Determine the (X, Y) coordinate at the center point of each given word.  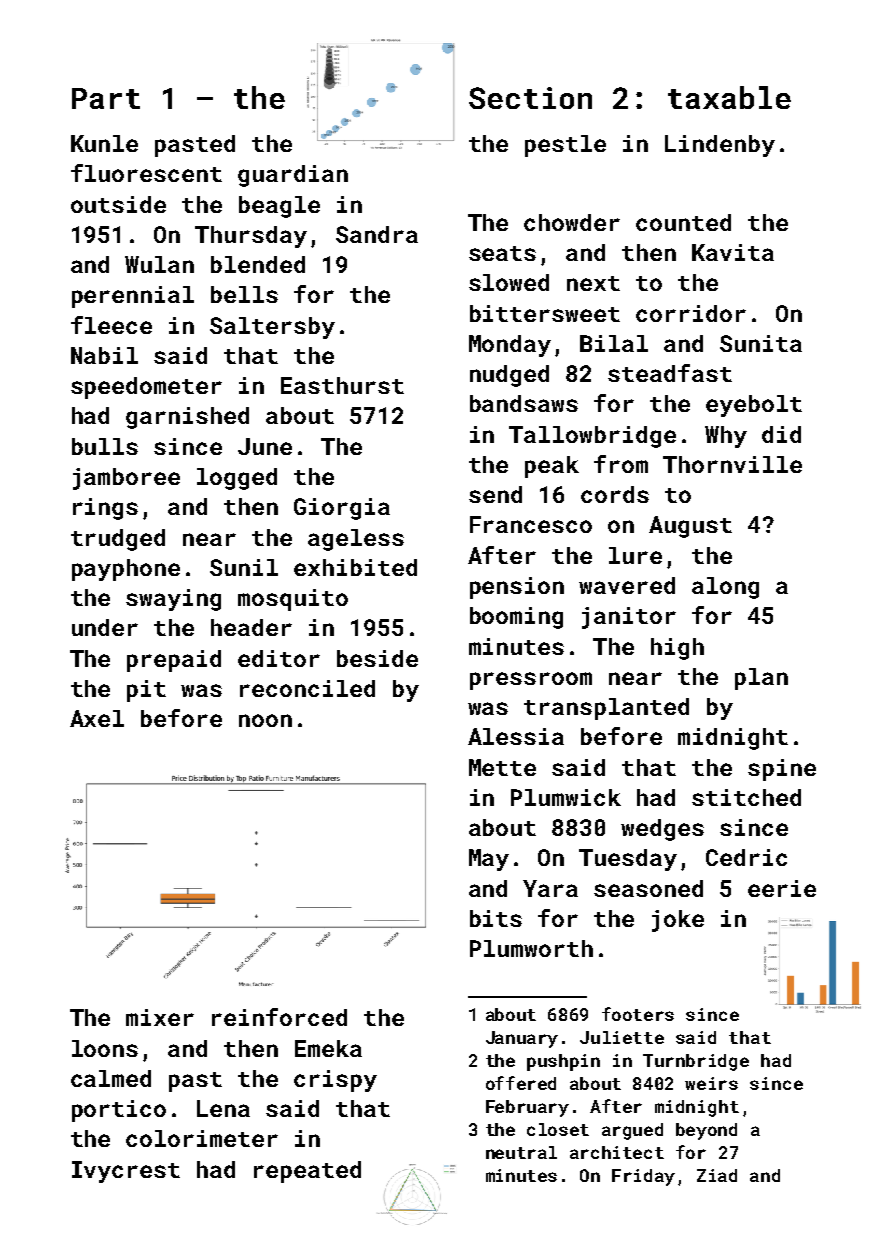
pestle (565, 146)
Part (106, 98)
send (495, 494)
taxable (729, 97)
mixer (160, 1017)
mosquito (293, 600)
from (621, 464)
